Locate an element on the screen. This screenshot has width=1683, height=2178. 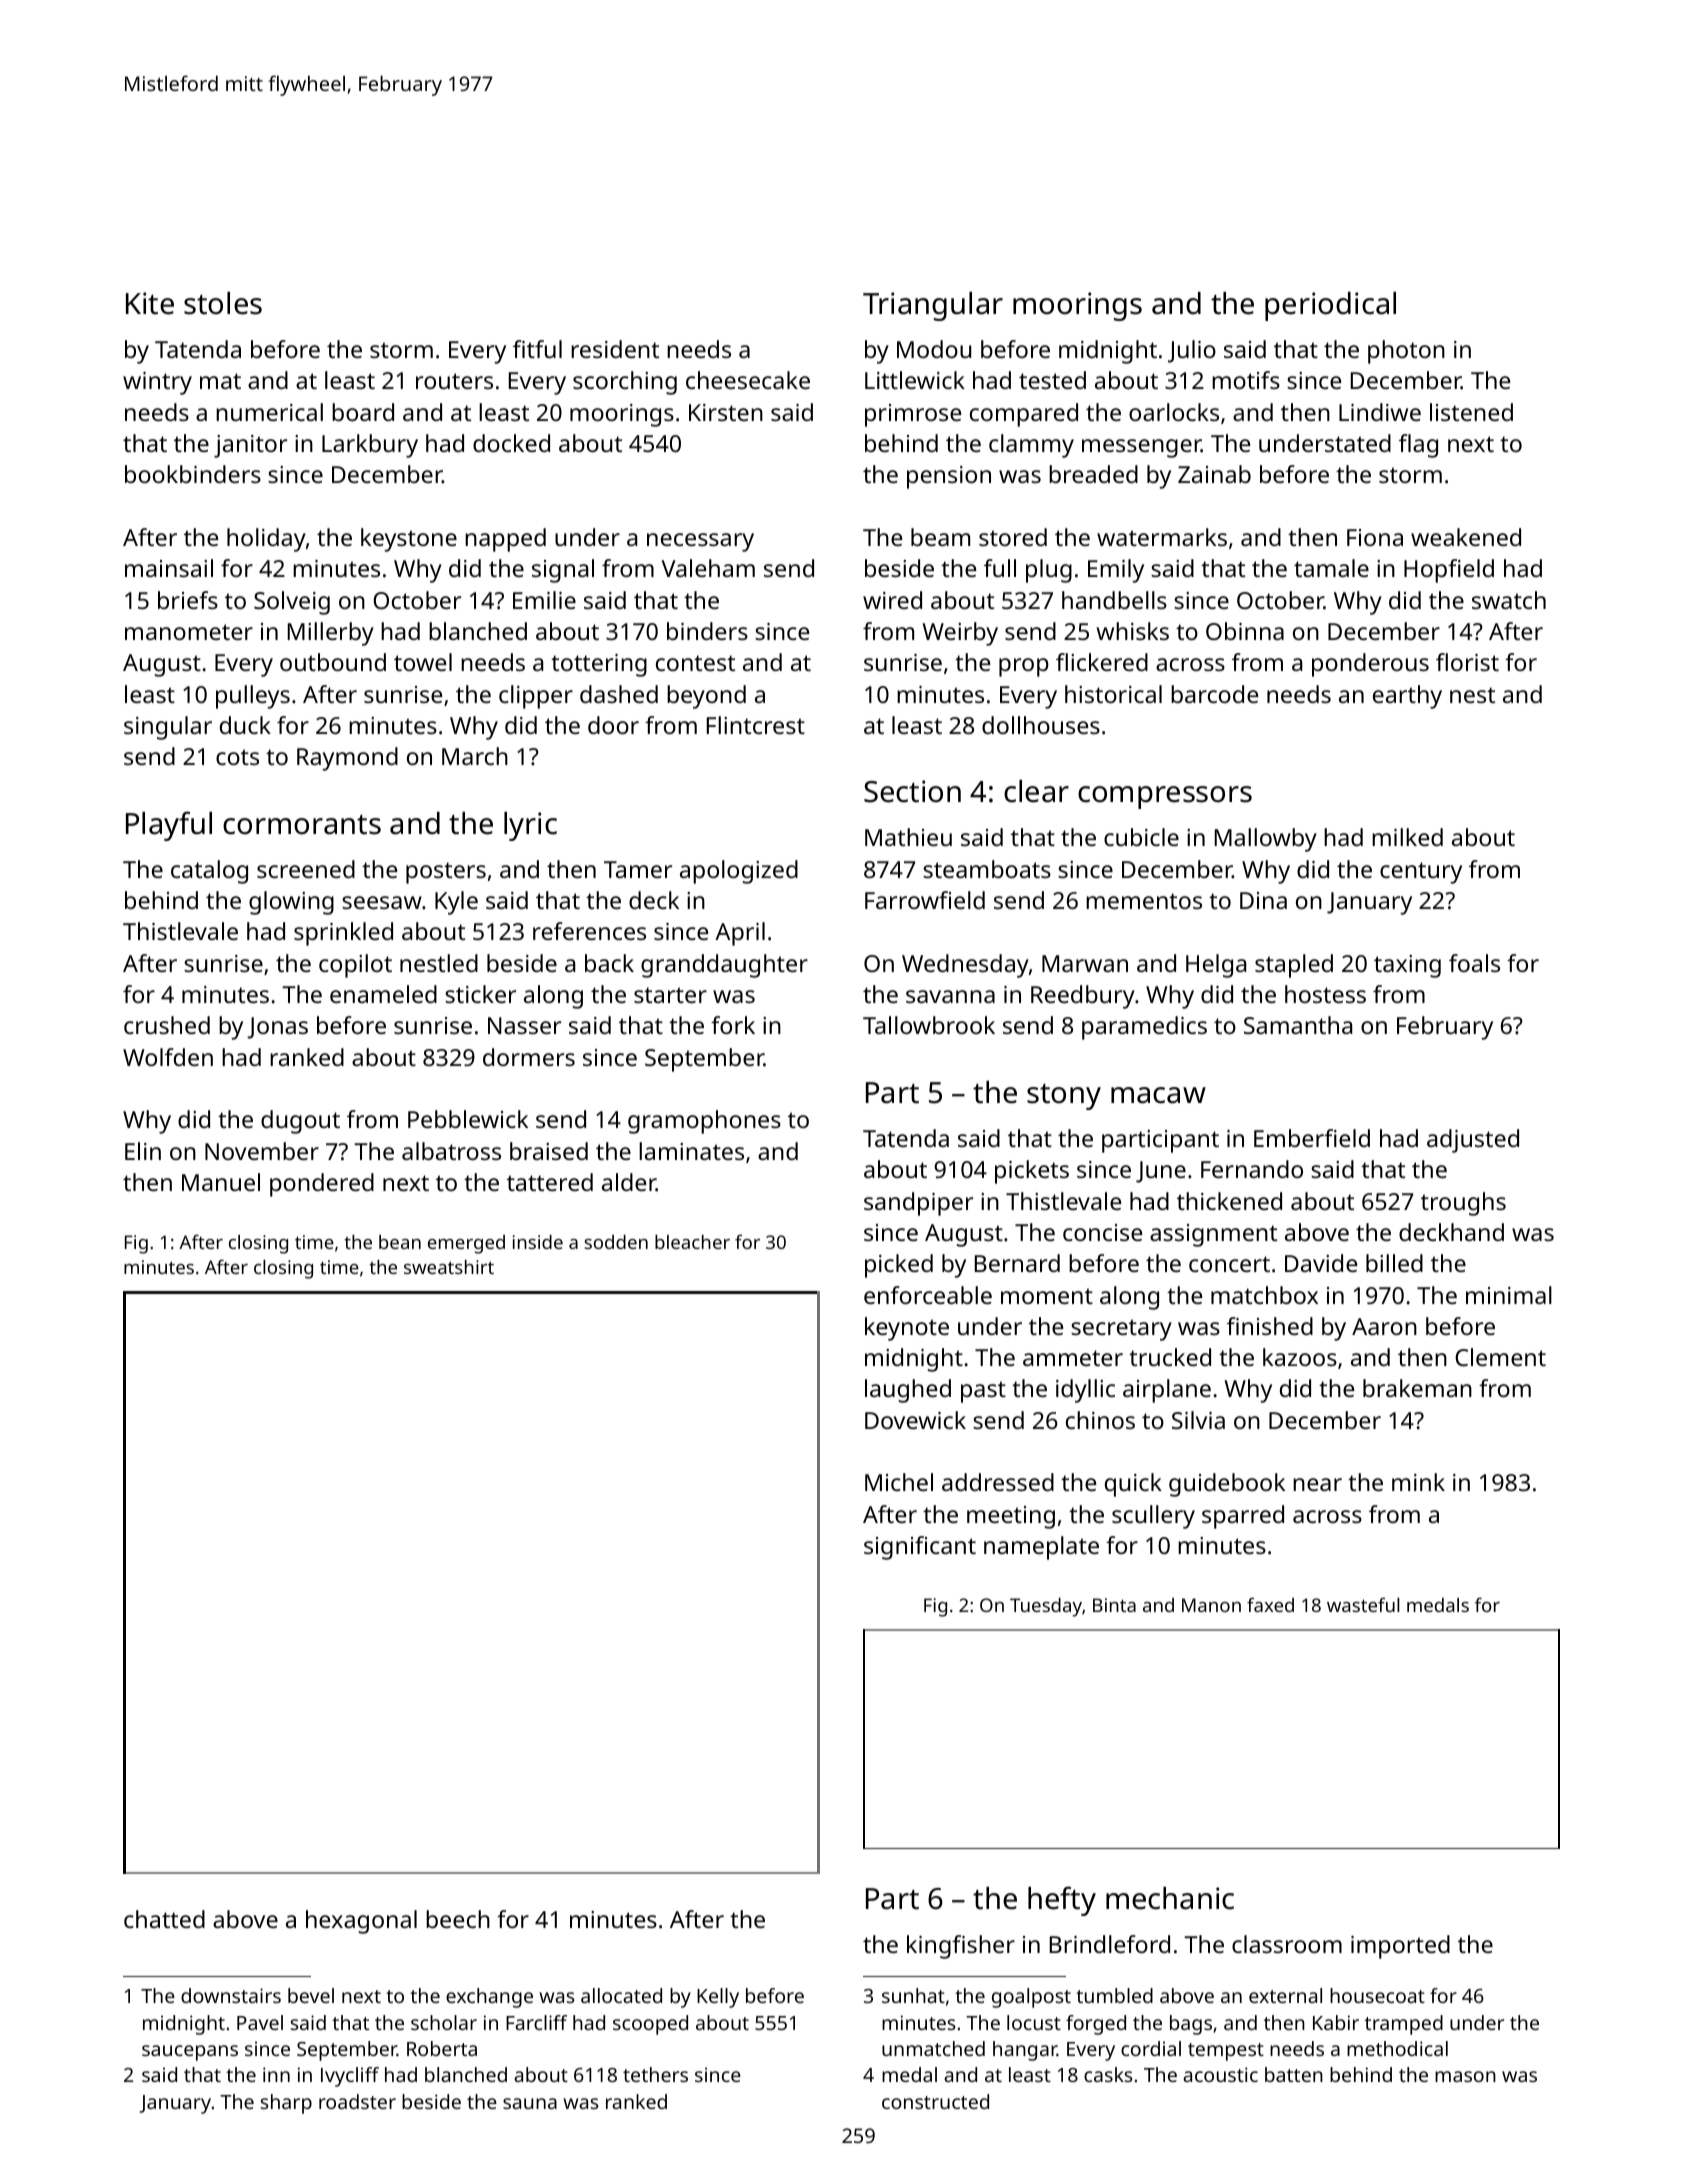
Triangular is located at coordinates (933, 306).
